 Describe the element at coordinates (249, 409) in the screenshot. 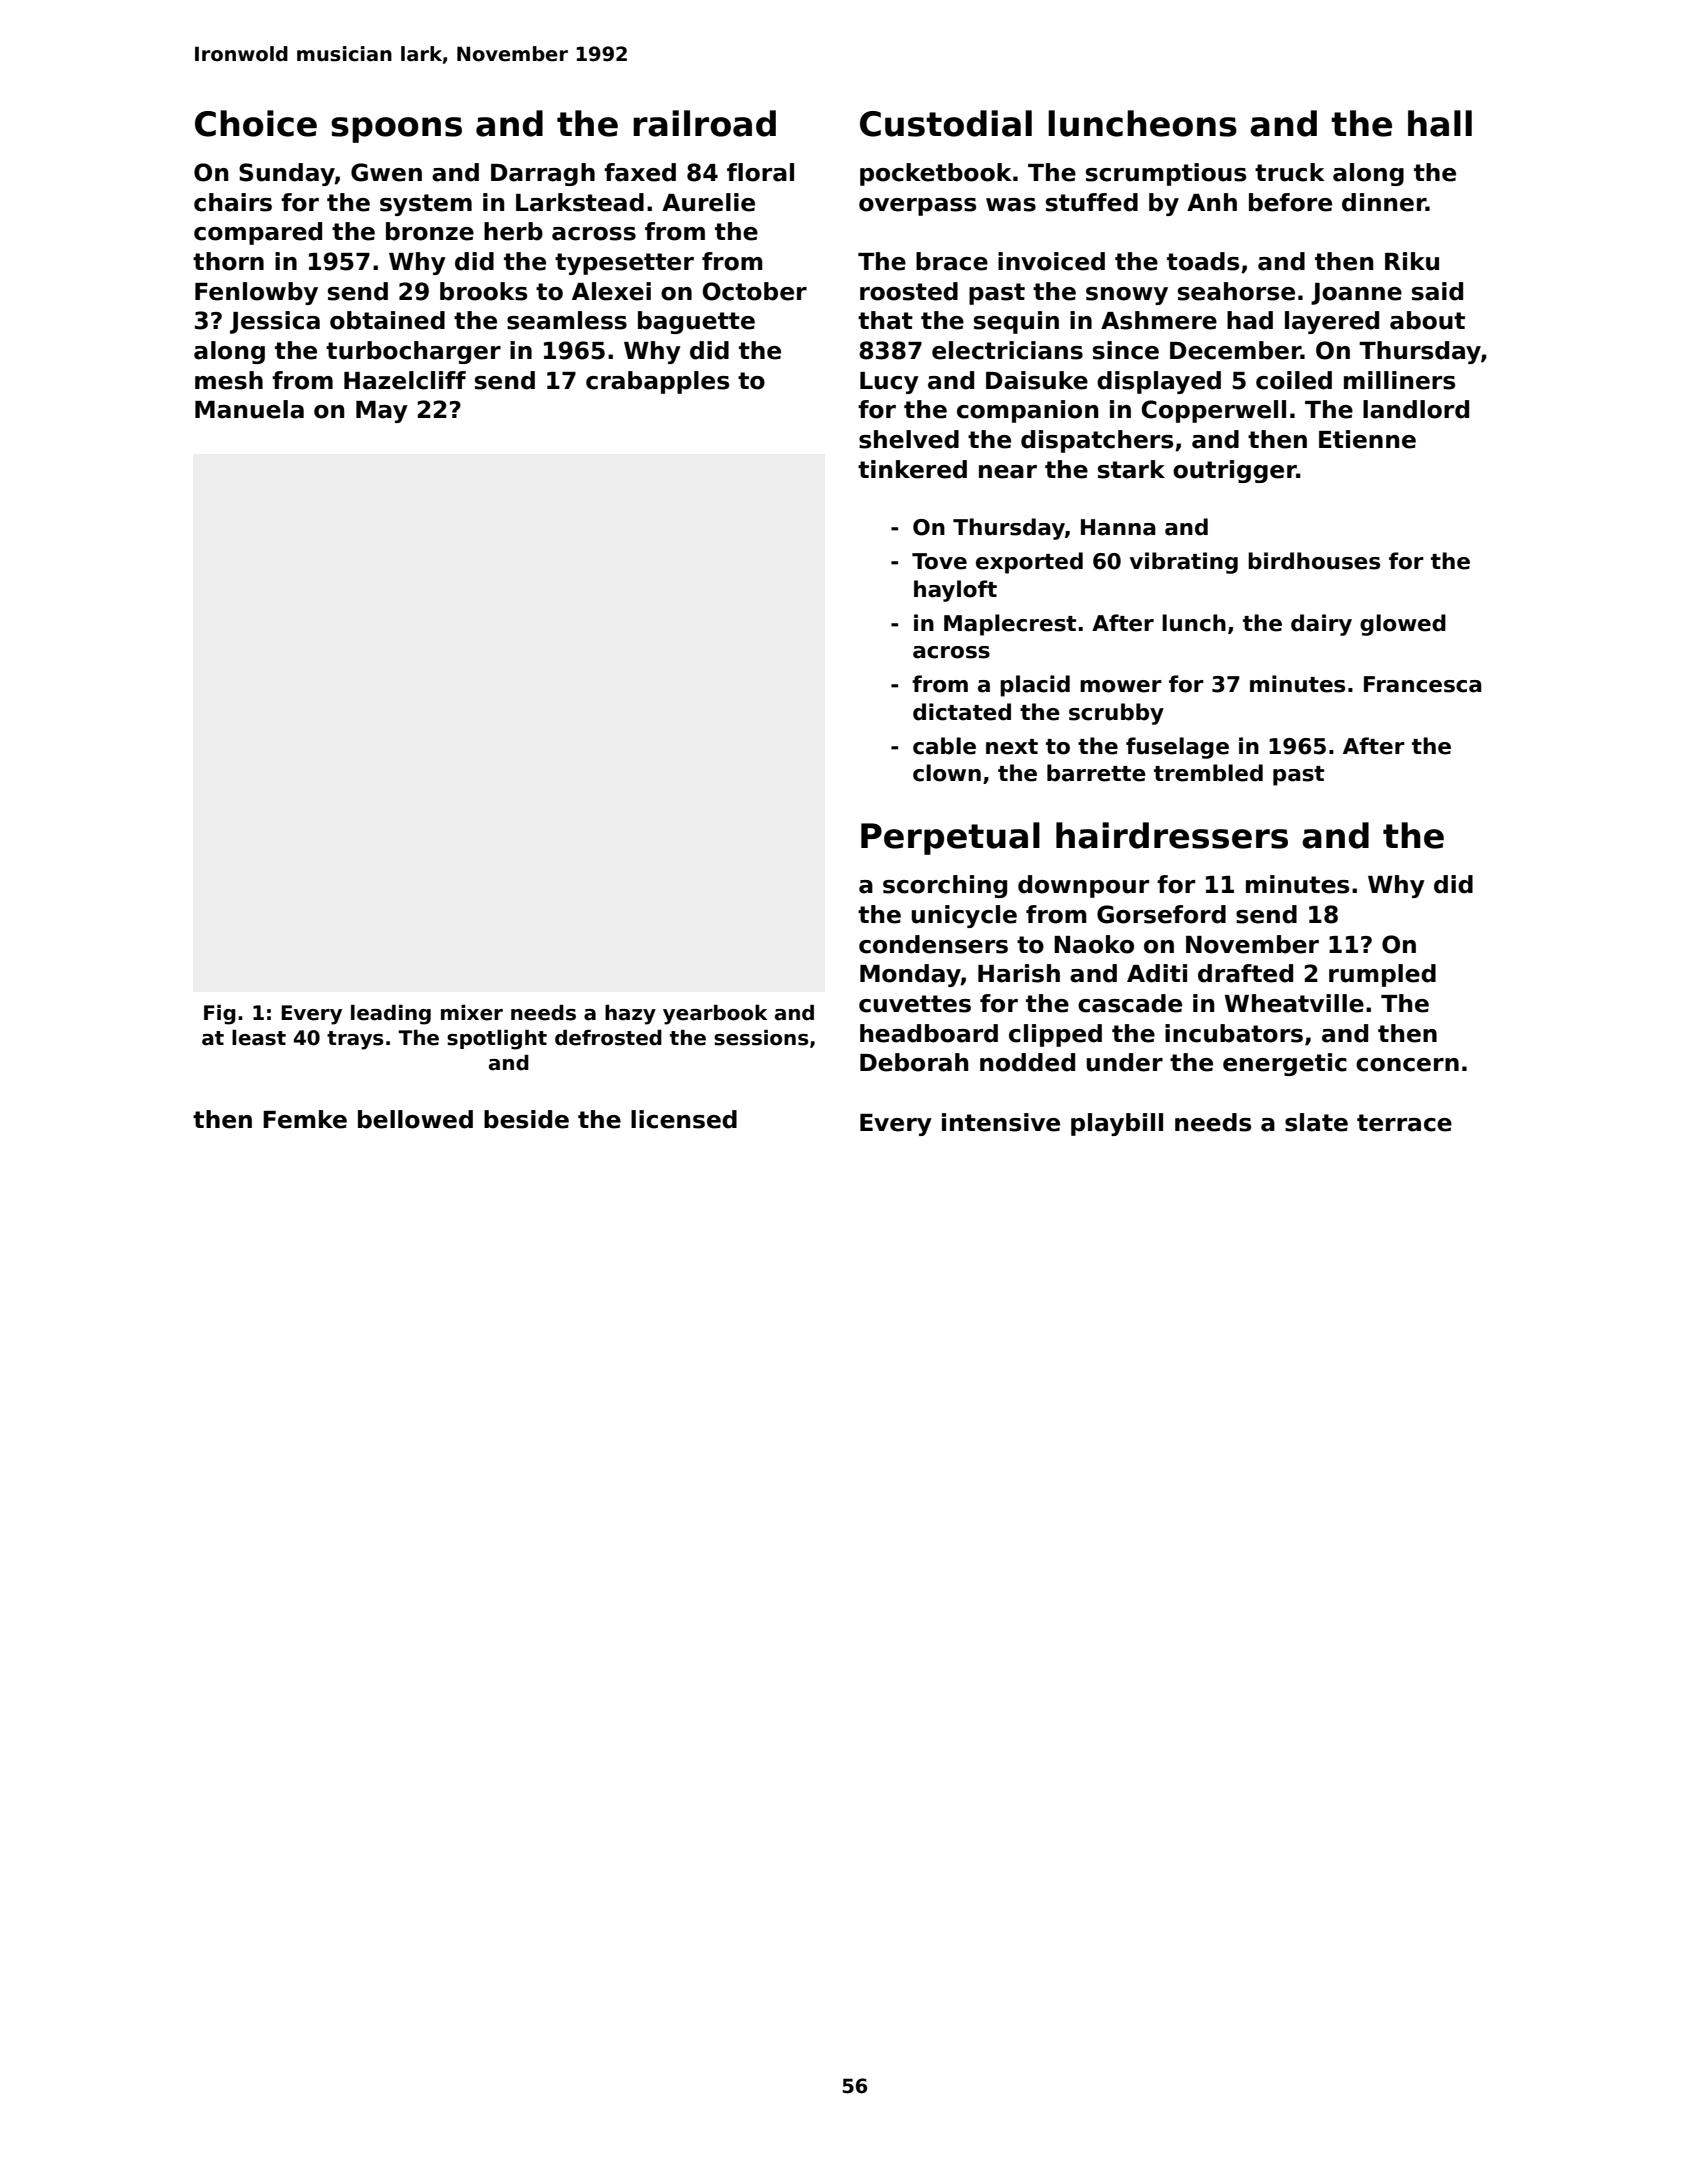

I see `Manuela` at that location.
